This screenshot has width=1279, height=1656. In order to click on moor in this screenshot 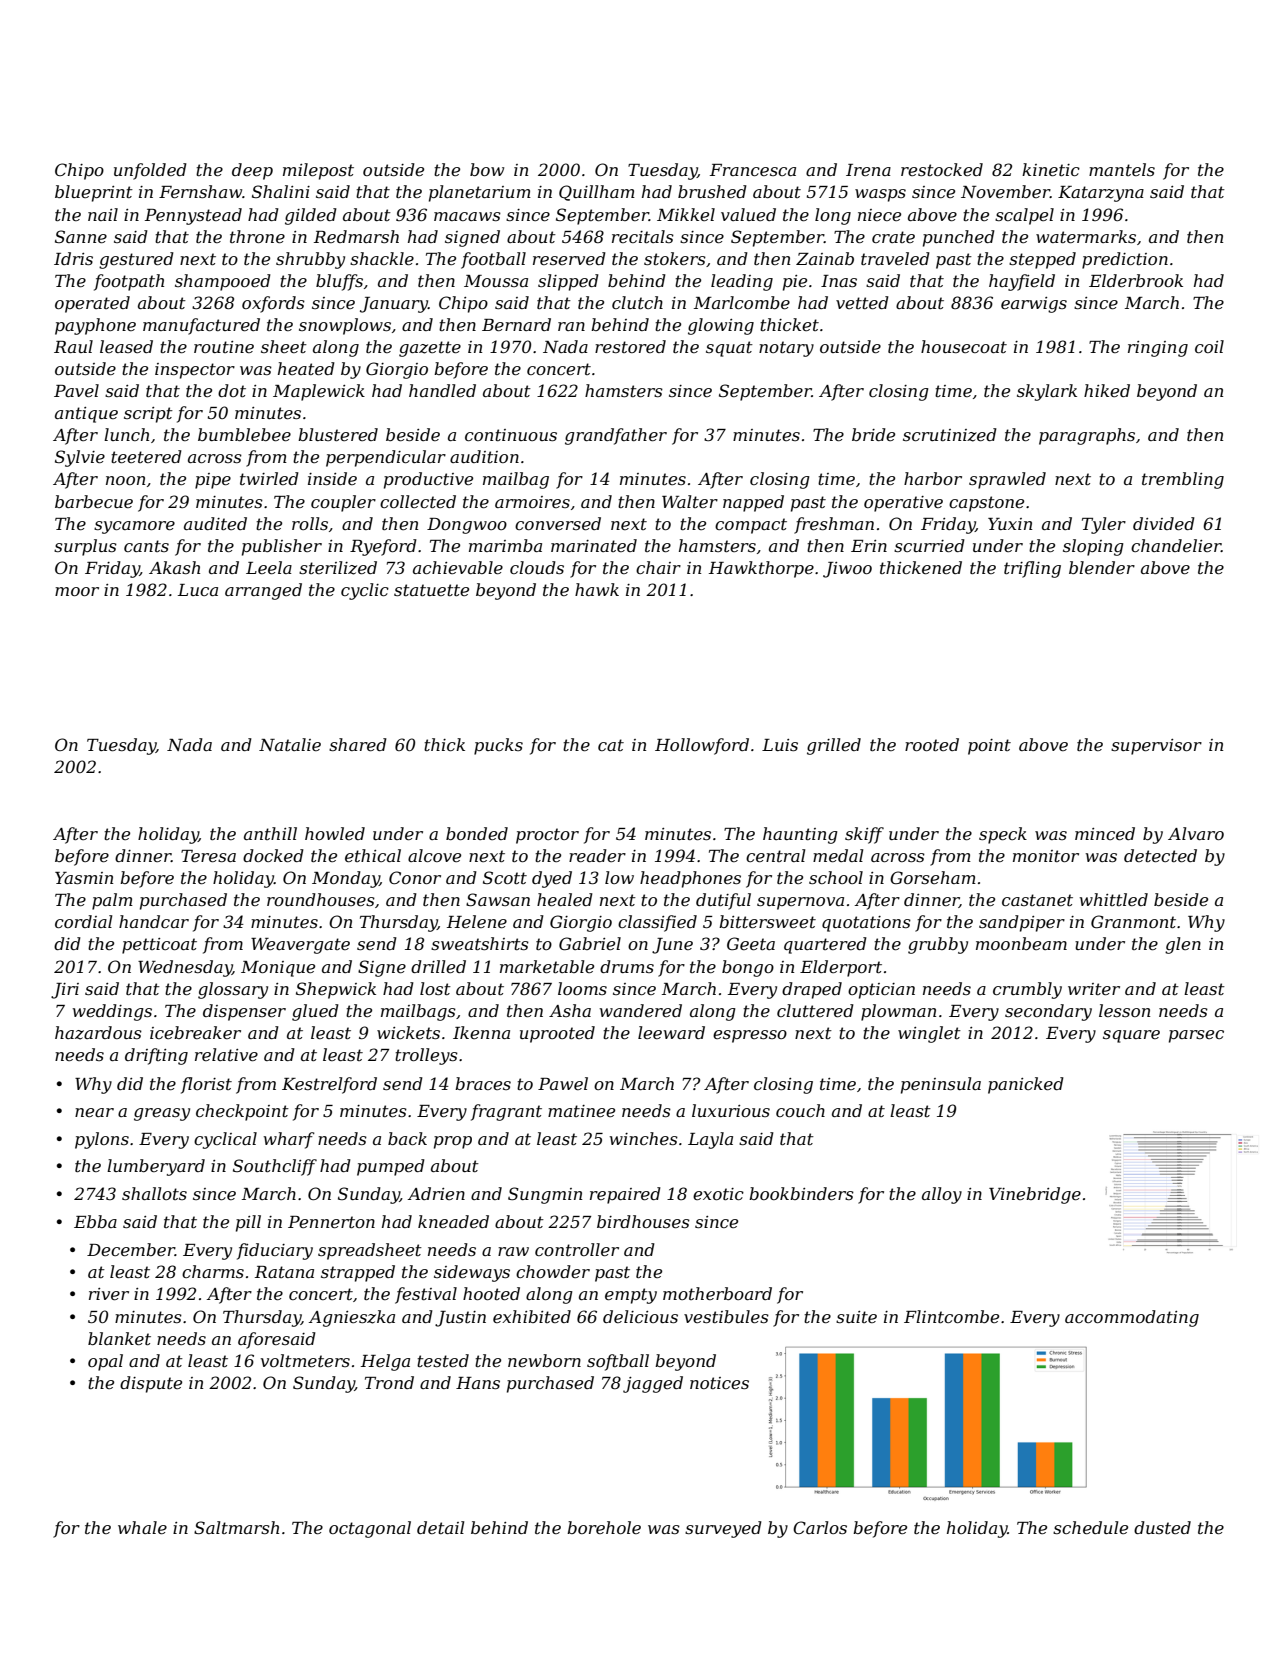, I will do `click(77, 591)`.
